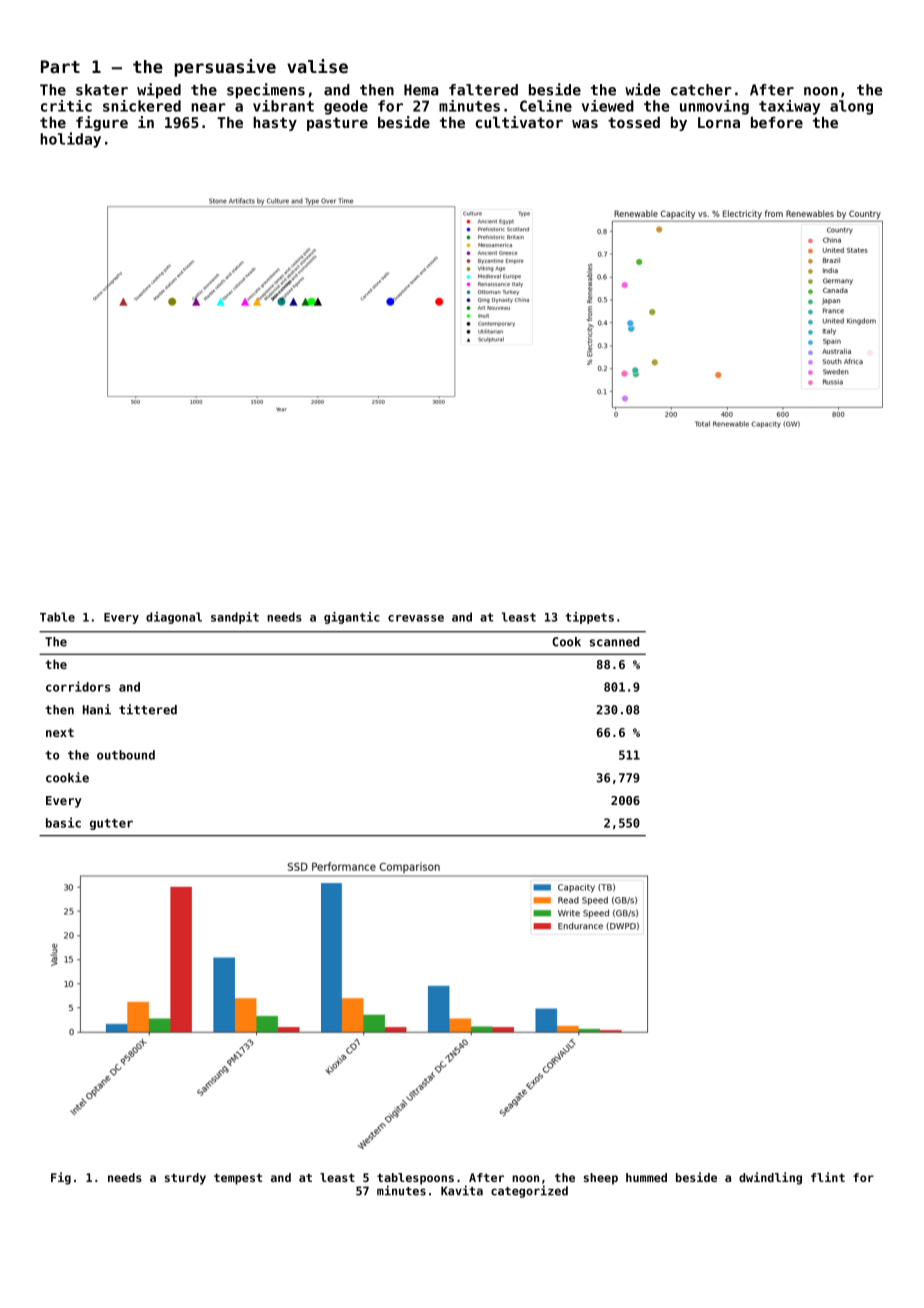 This screenshot has height=1308, width=924. I want to click on Lorna, so click(719, 122).
